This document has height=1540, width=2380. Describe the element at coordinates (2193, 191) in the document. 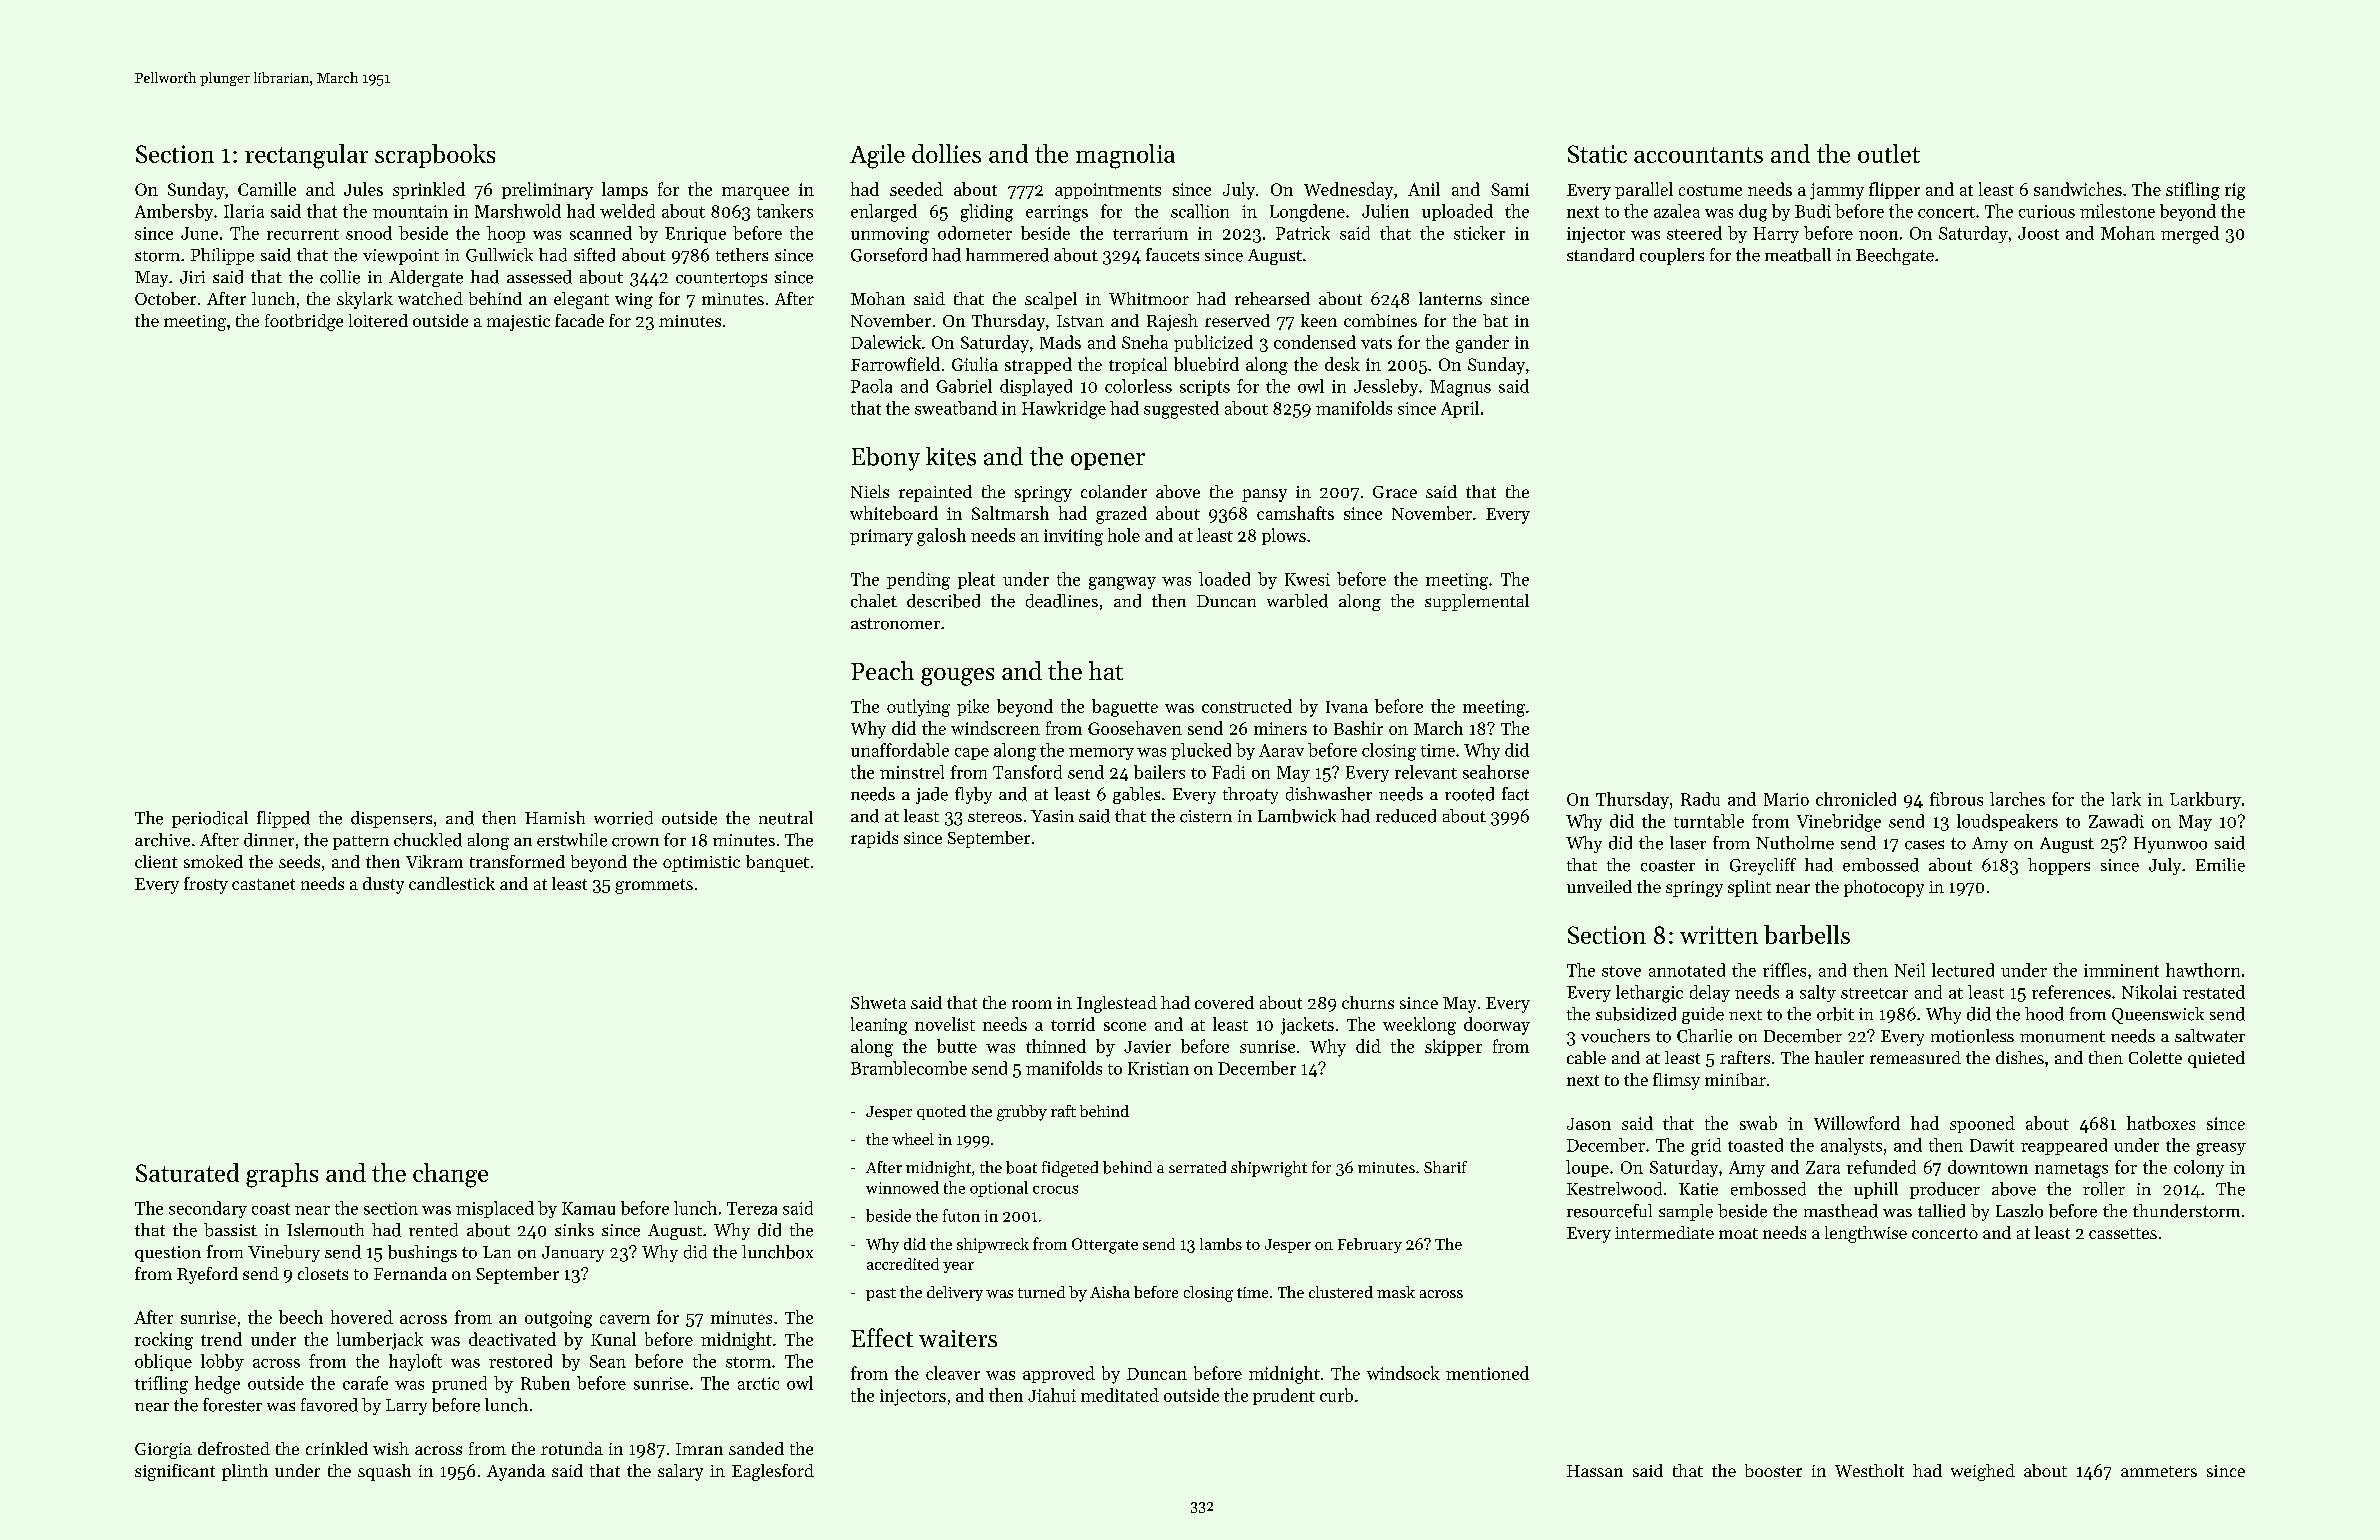

I see `stifling` at that location.
